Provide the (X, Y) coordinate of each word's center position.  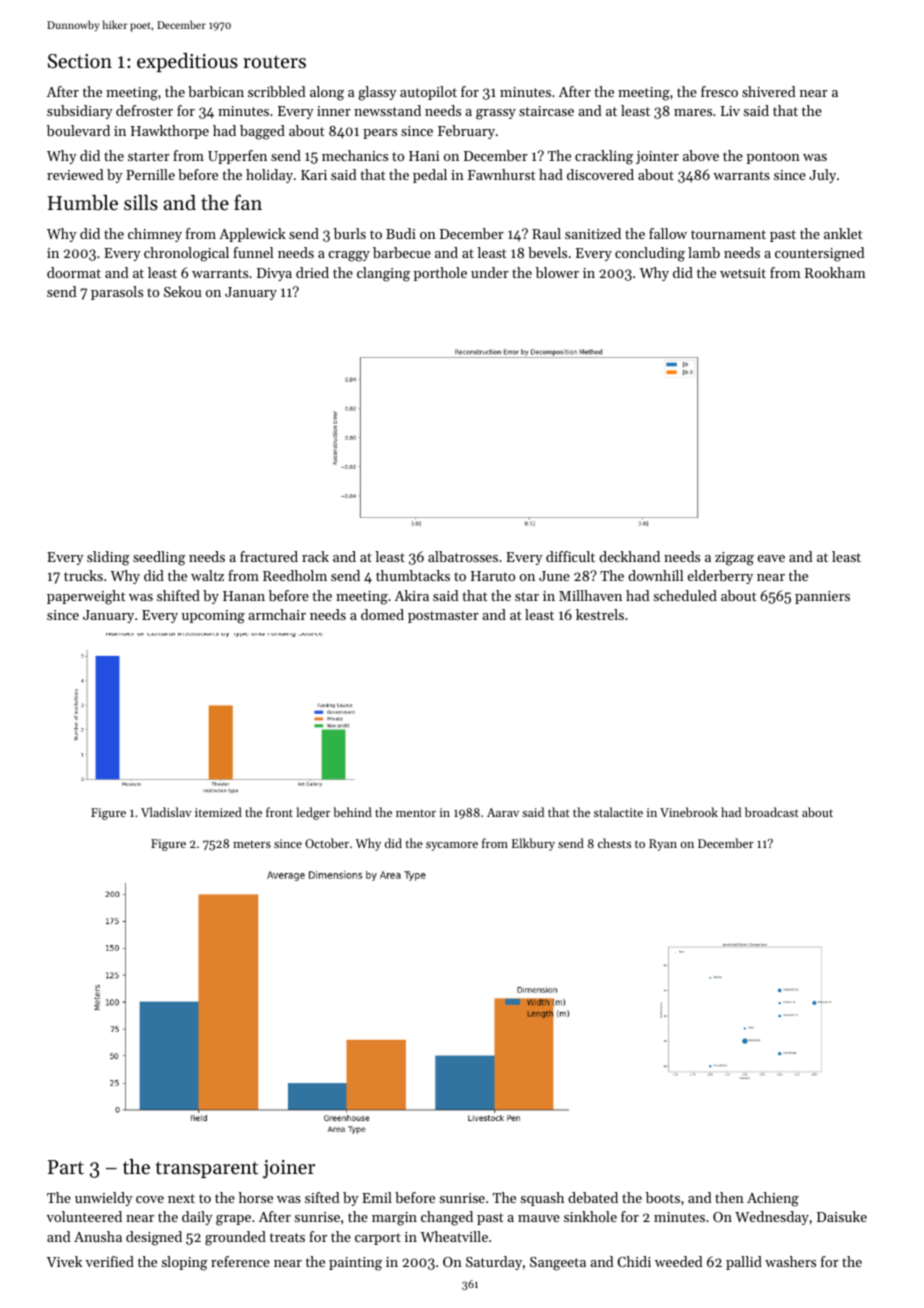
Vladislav (166, 812)
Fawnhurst (502, 174)
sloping (184, 1263)
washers (790, 1261)
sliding (108, 558)
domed (382, 614)
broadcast (772, 812)
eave (771, 558)
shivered (769, 91)
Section (80, 61)
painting (355, 1264)
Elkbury (533, 844)
